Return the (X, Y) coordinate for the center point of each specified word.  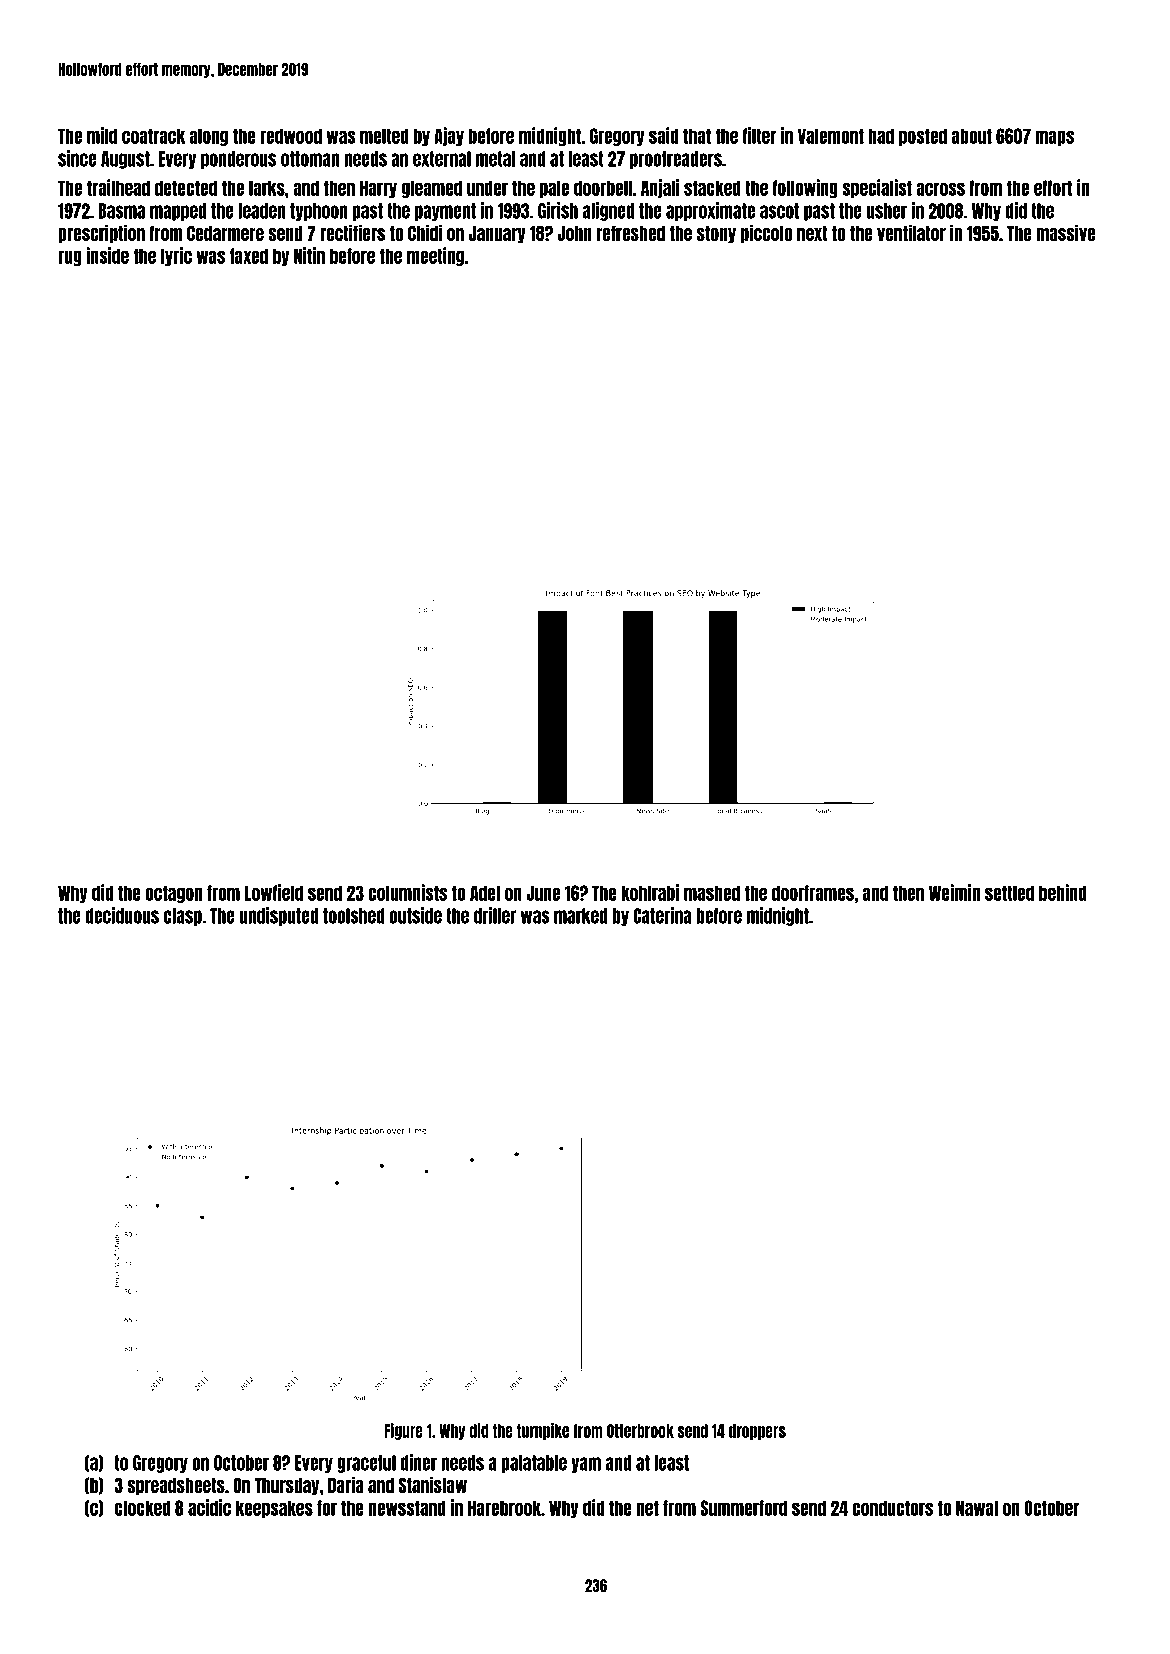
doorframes (813, 893)
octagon (173, 894)
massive (1065, 232)
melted (384, 136)
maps (1054, 138)
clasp (183, 917)
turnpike (542, 1431)
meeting (435, 256)
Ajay (449, 136)
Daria (346, 1484)
